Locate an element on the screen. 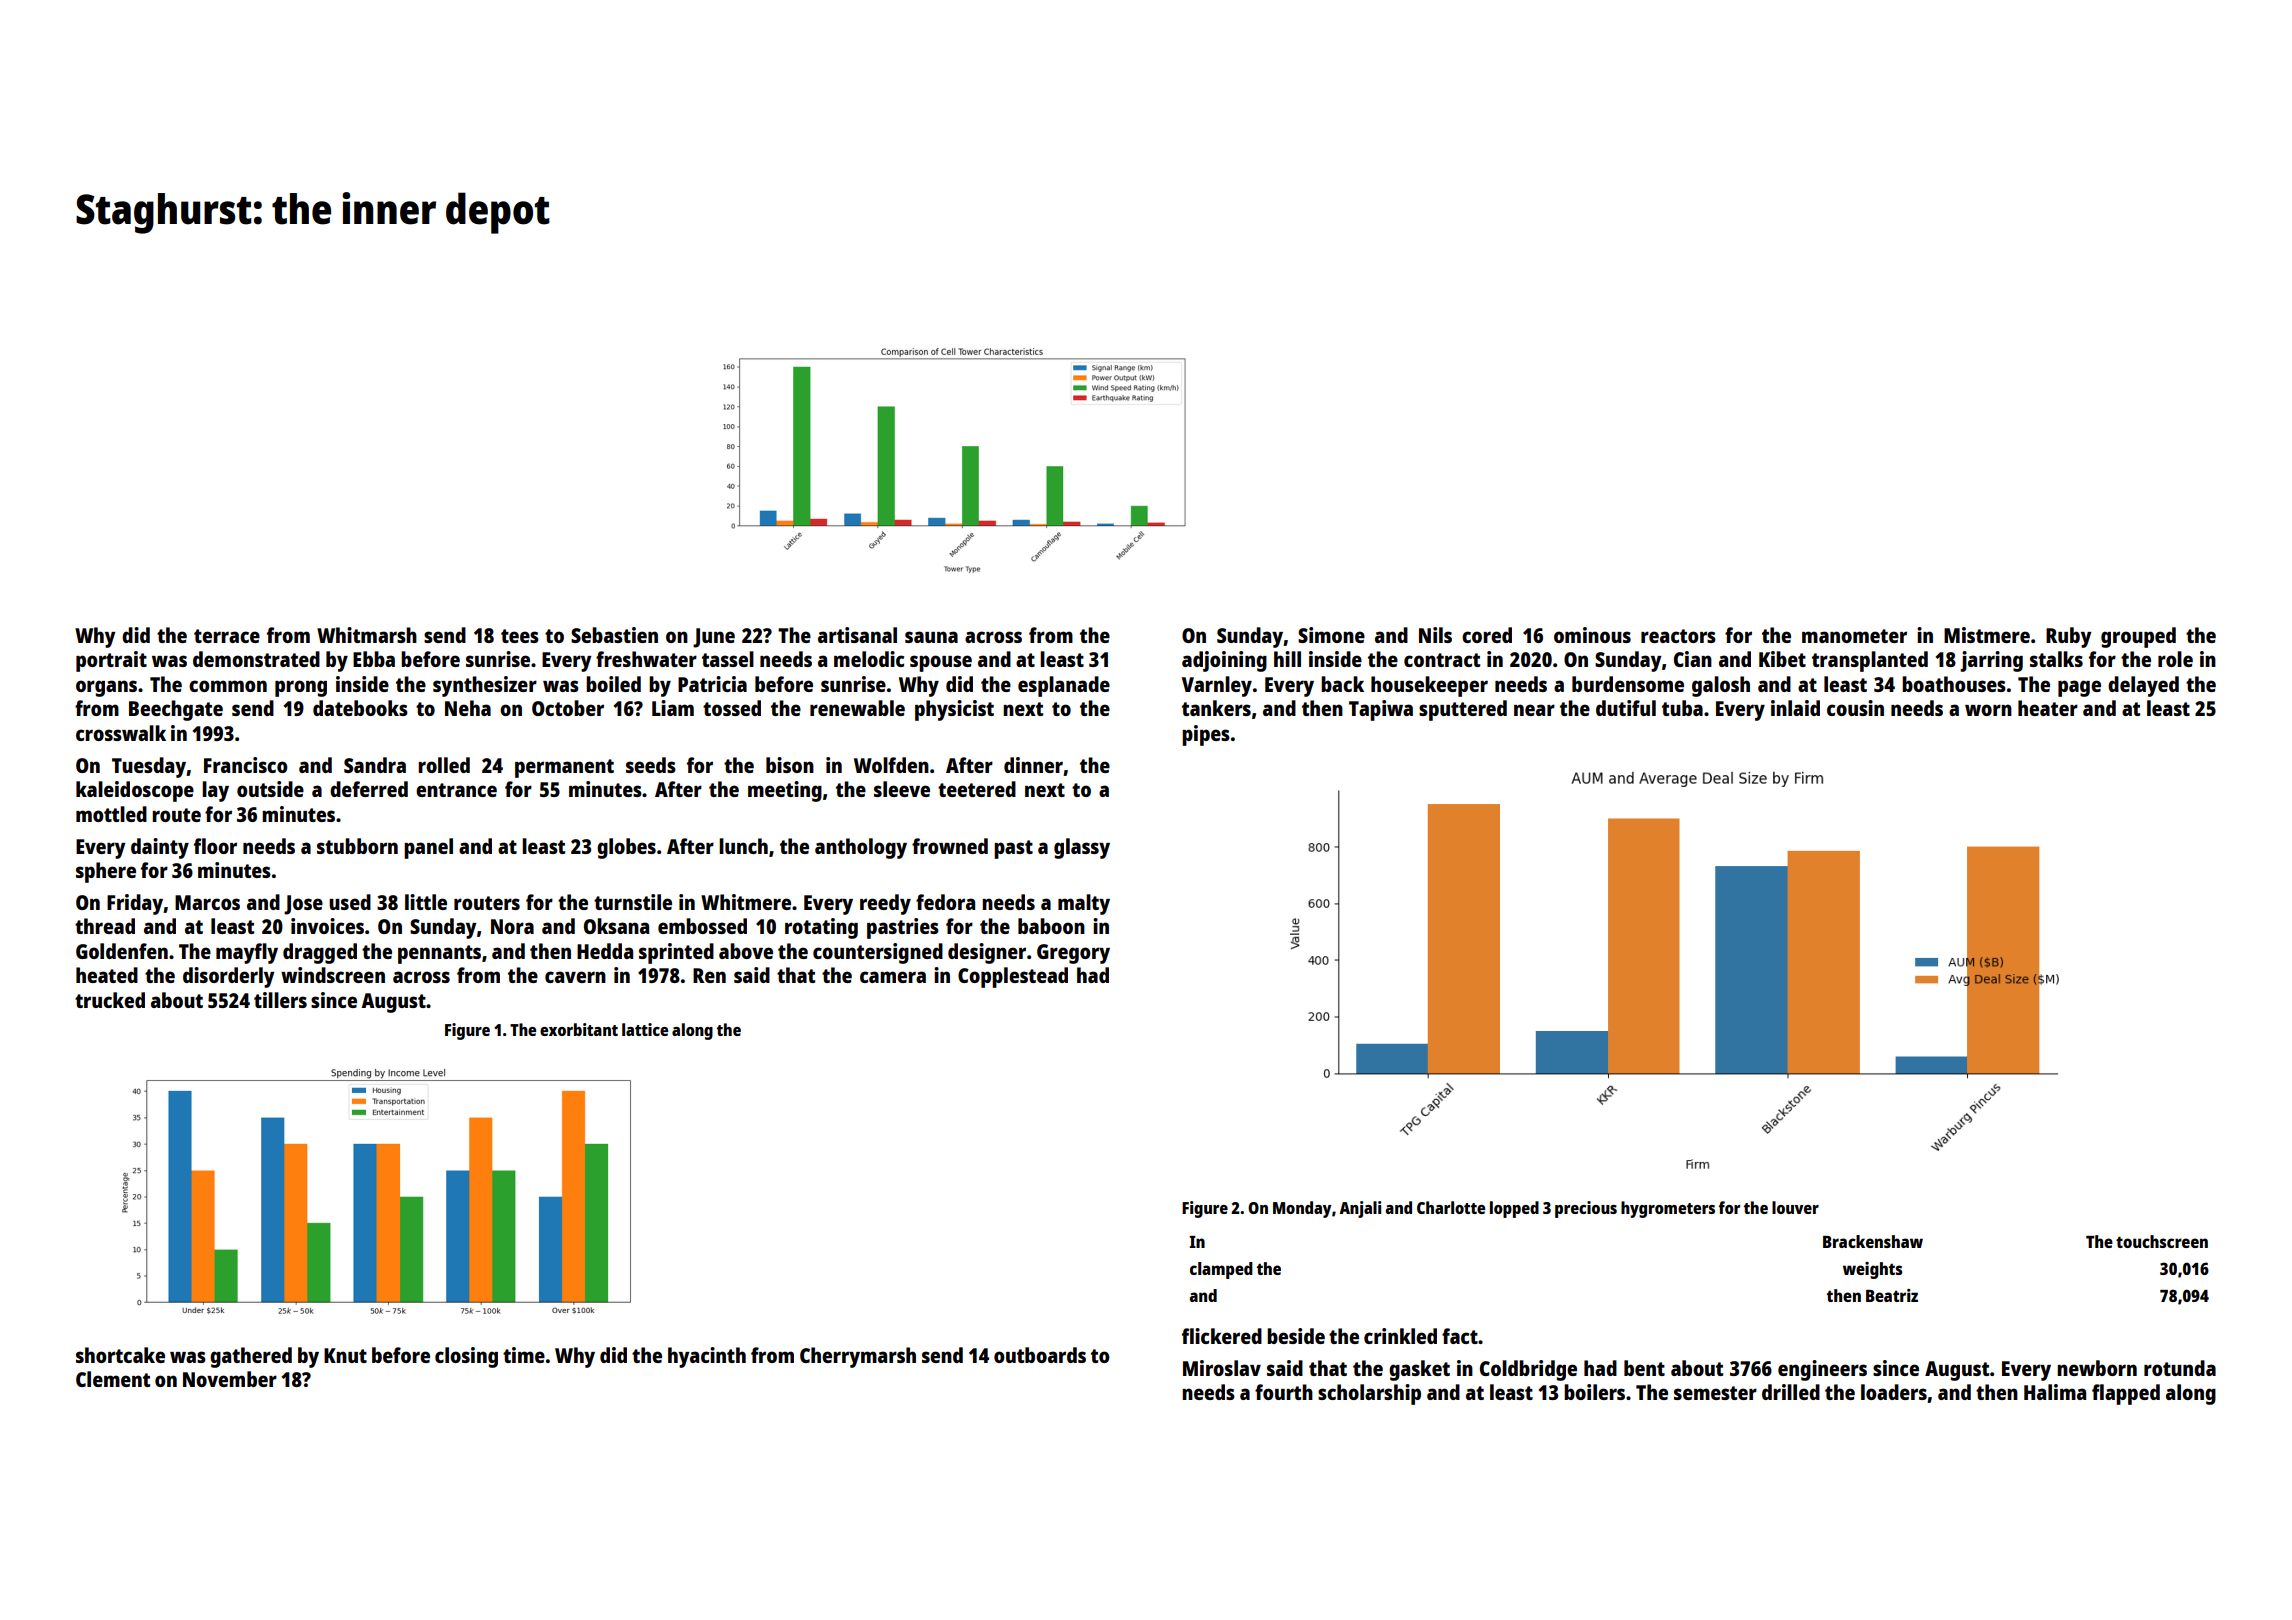 The width and height of the screenshot is (2292, 1620). malty is located at coordinates (1084, 904).
